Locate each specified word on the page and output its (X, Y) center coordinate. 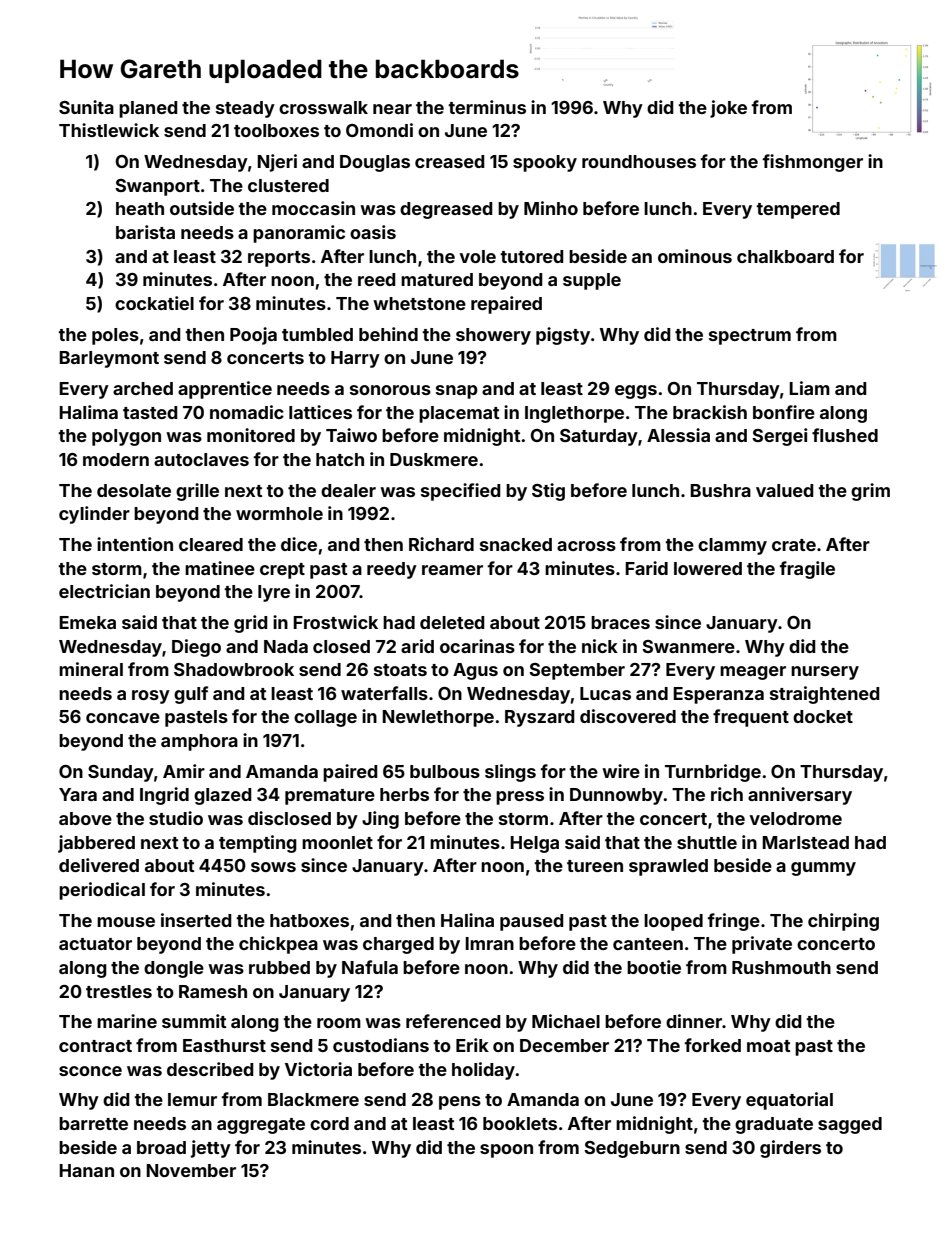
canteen (648, 944)
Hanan (86, 1170)
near (392, 109)
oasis (373, 232)
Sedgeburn (632, 1149)
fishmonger (812, 163)
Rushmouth (781, 967)
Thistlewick (109, 130)
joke (728, 109)
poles (115, 336)
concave (123, 718)
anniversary (800, 796)
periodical (102, 891)
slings (510, 773)
